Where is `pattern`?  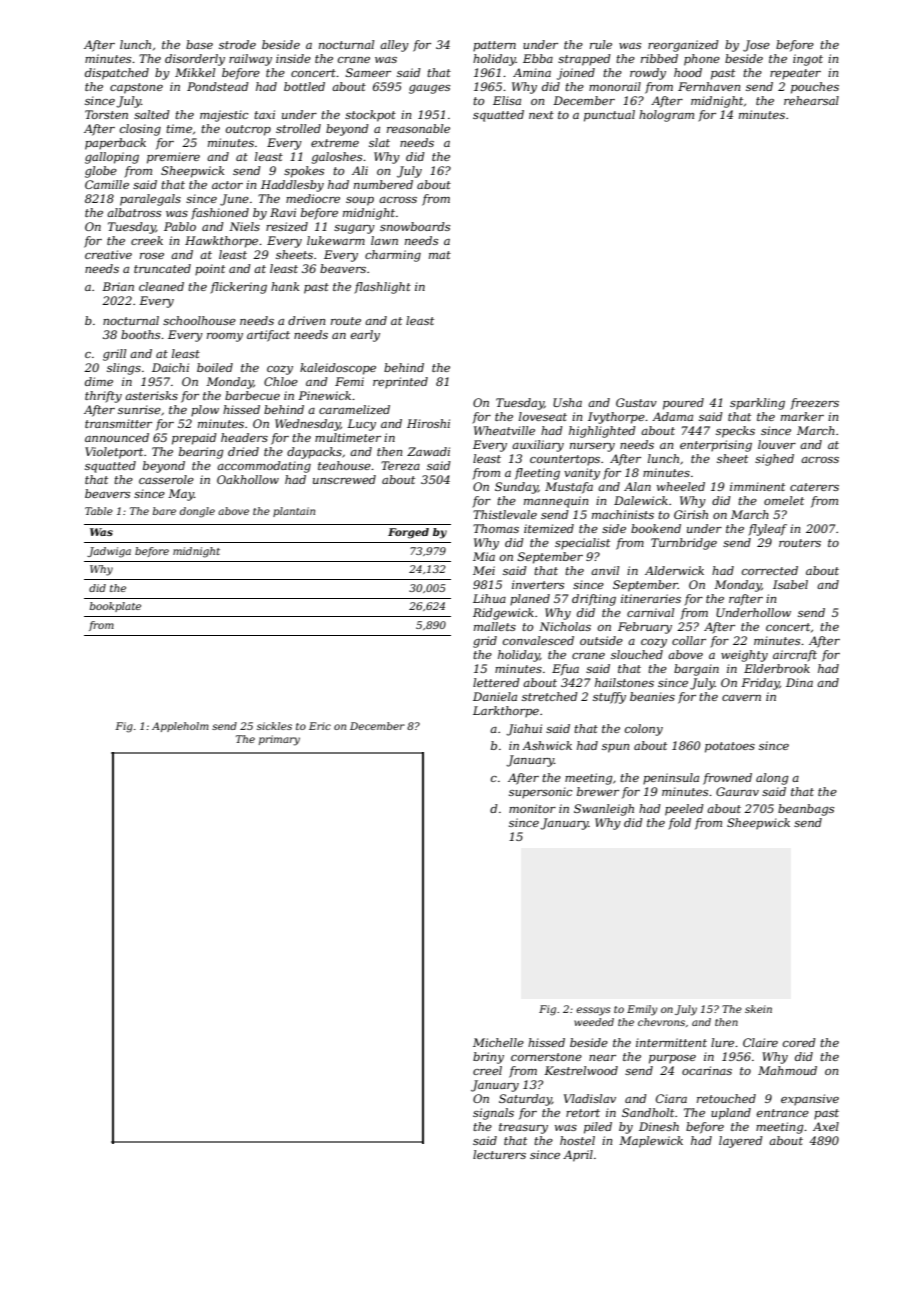 pattern is located at coordinates (494, 46).
